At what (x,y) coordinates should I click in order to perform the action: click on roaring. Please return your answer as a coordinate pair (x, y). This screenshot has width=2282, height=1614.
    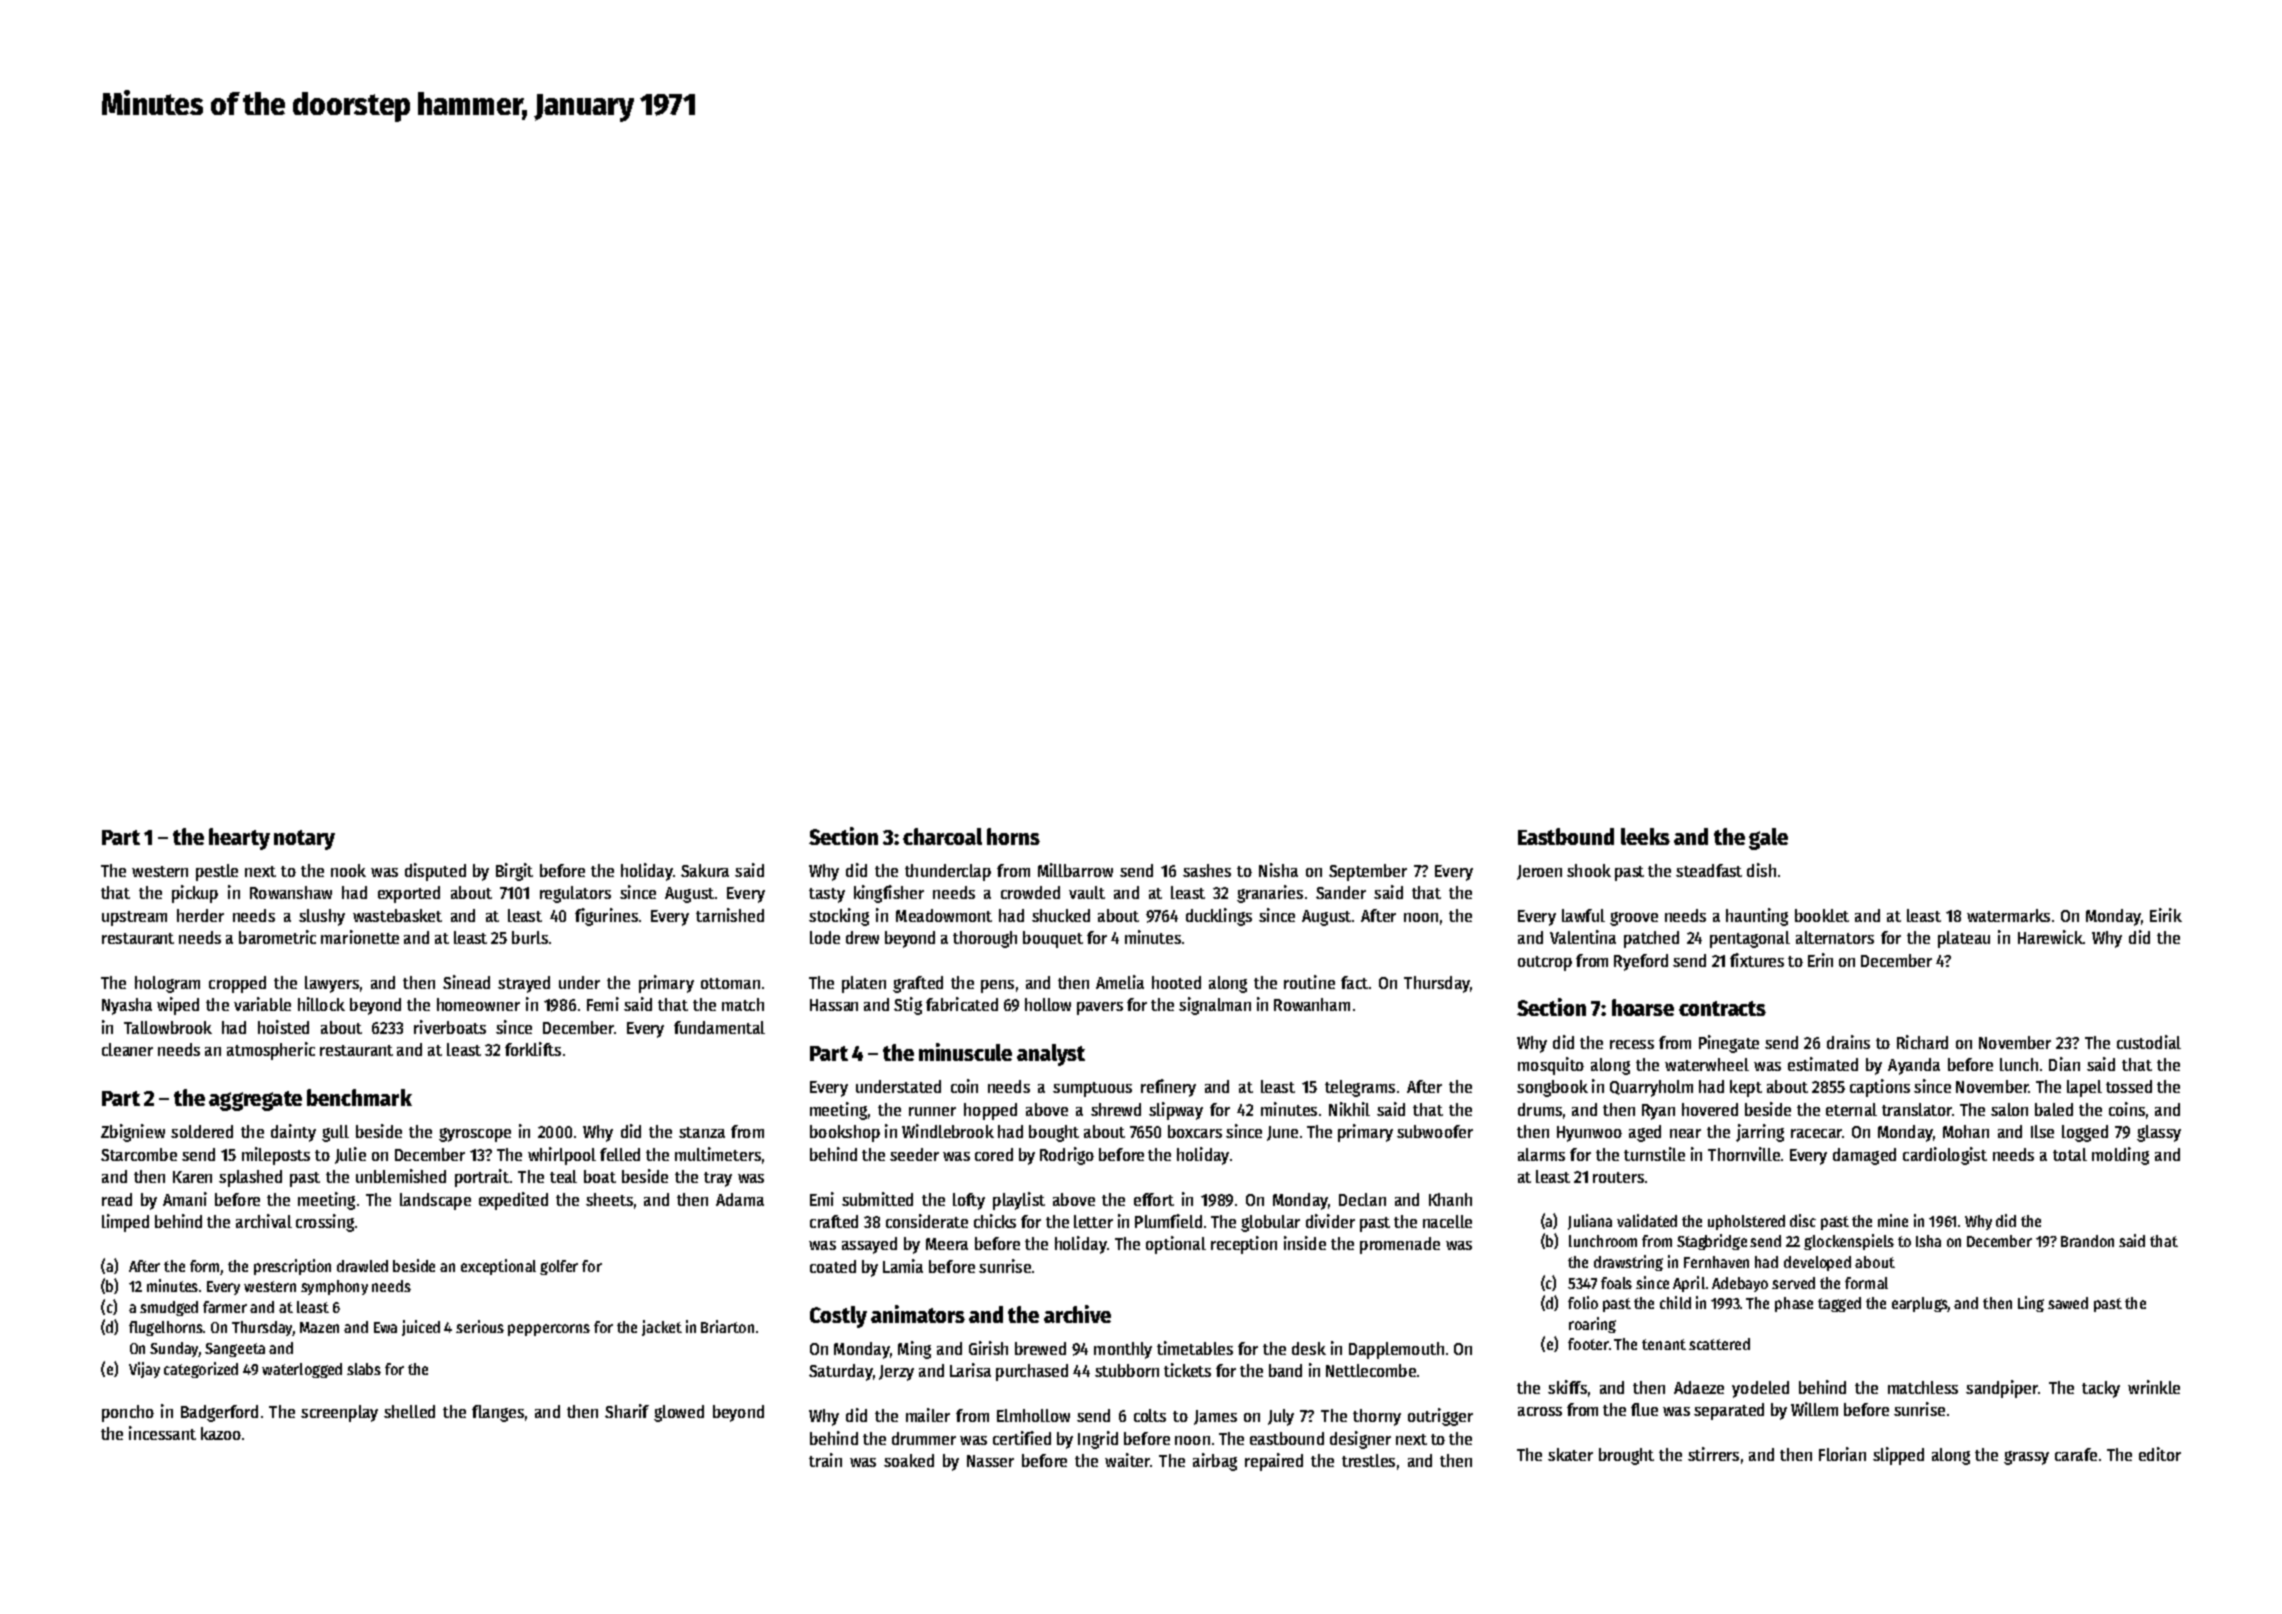
    Looking at the image, I should click on (1592, 1325).
